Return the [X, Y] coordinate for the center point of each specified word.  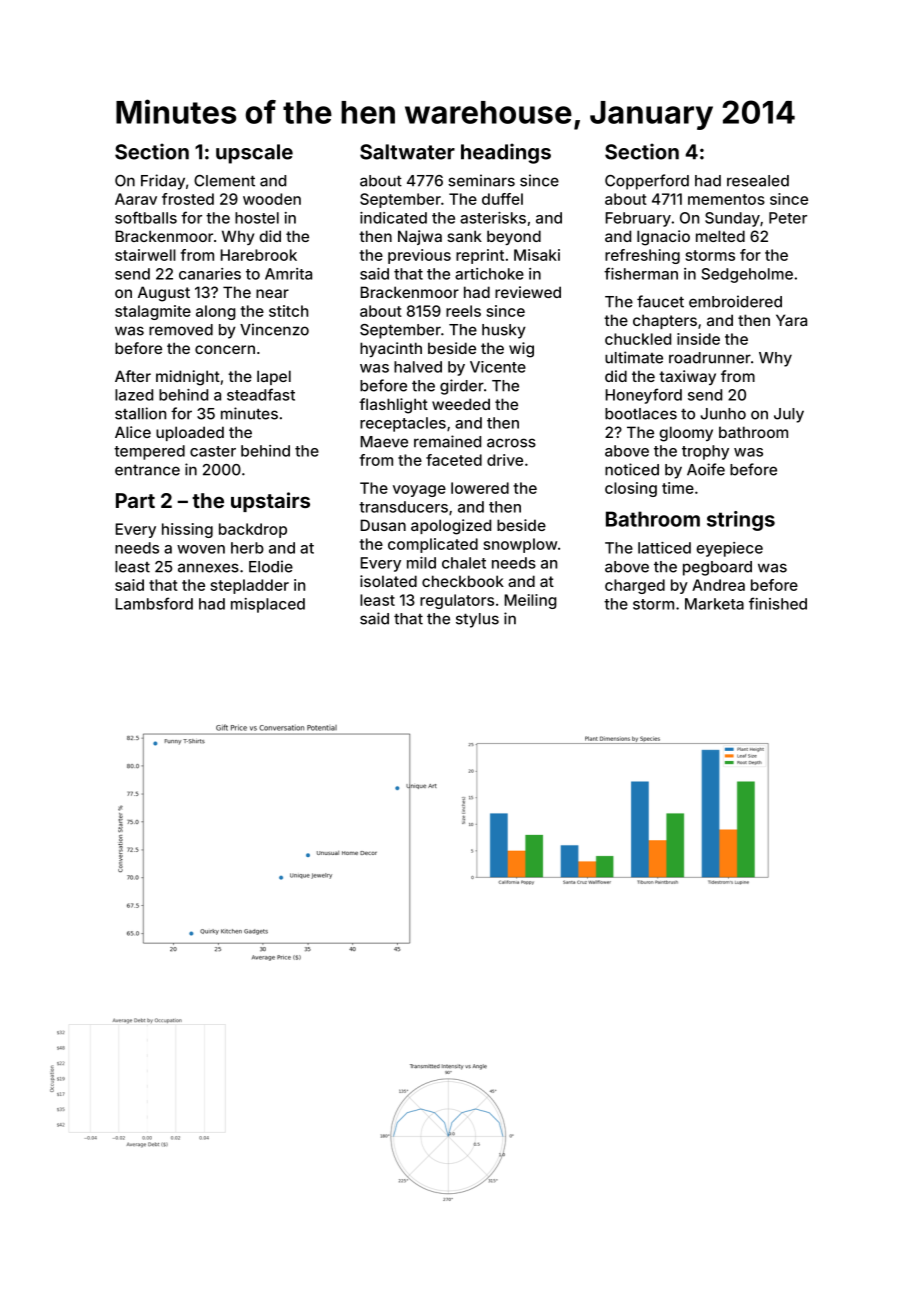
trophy [705, 452]
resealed [758, 181]
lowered [480, 488]
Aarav [136, 199]
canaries [210, 274]
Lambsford [154, 603]
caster [213, 451]
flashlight [393, 406]
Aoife [706, 469]
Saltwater [407, 152]
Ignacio [663, 238]
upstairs [270, 502]
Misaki [537, 255]
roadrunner [710, 358]
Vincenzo [274, 329]
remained [447, 441]
